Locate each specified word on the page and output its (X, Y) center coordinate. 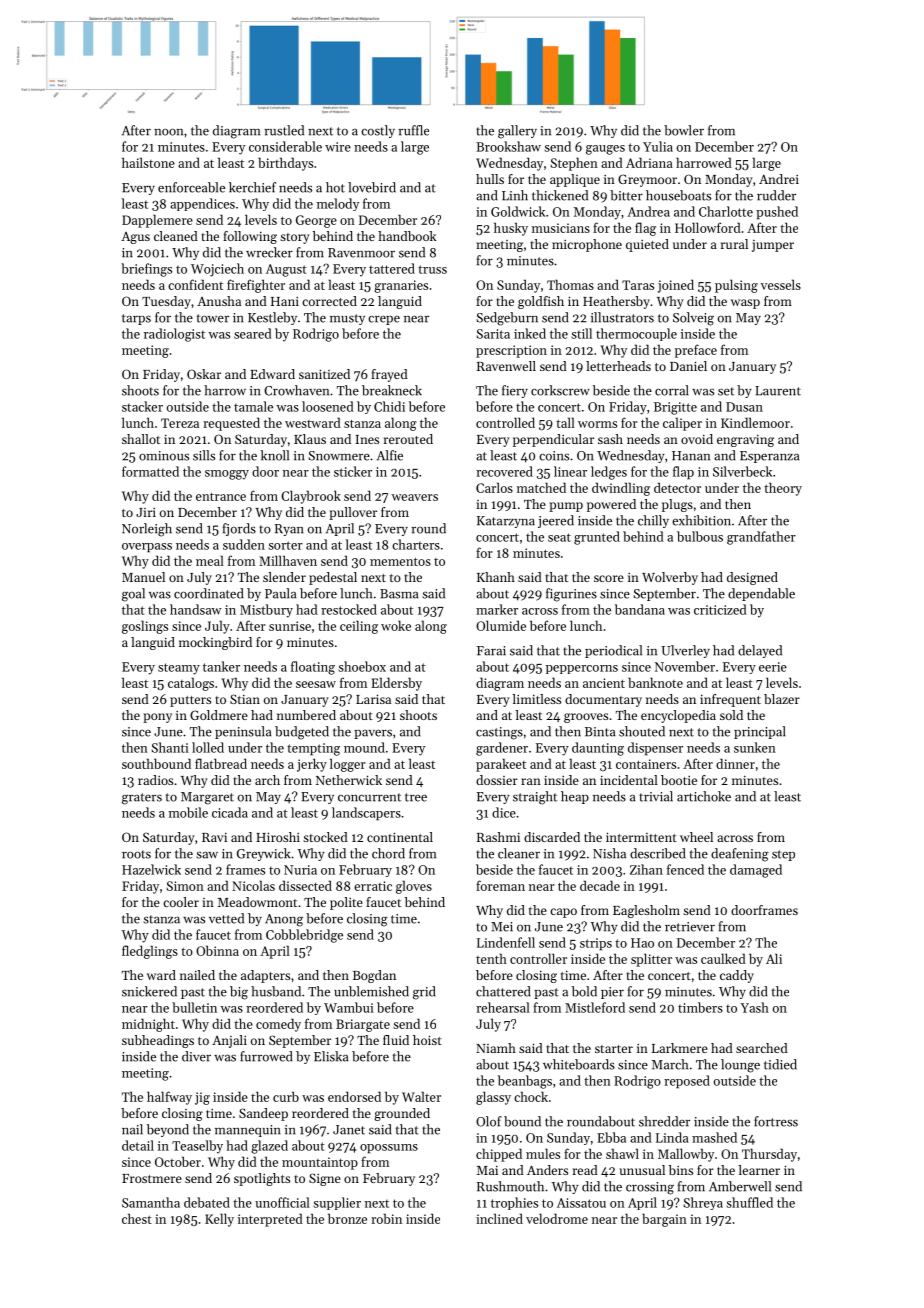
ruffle (413, 130)
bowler (684, 130)
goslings (145, 627)
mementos (400, 561)
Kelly (219, 1220)
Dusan (744, 407)
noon (168, 132)
